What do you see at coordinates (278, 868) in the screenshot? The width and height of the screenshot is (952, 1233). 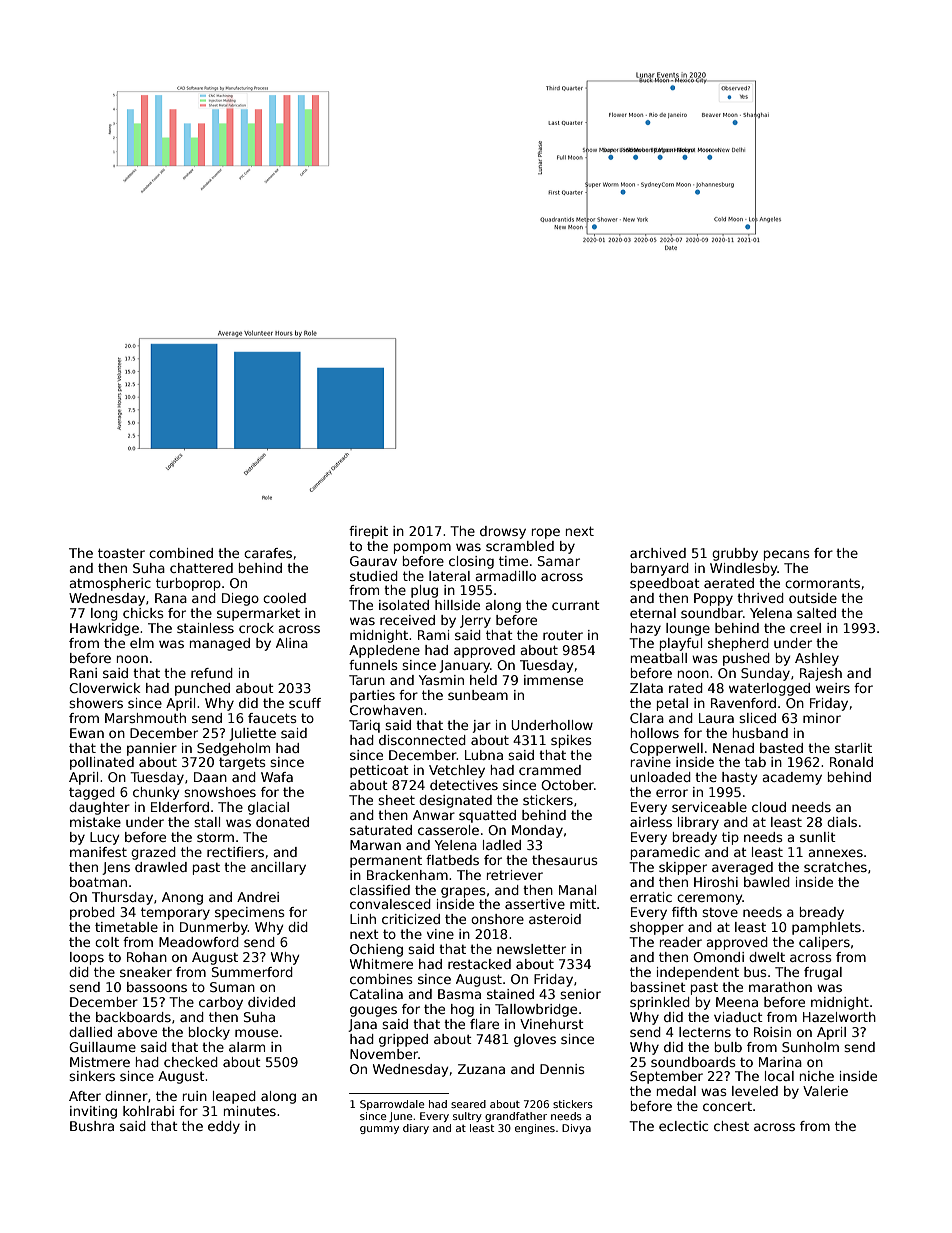 I see `ancillary` at bounding box center [278, 868].
